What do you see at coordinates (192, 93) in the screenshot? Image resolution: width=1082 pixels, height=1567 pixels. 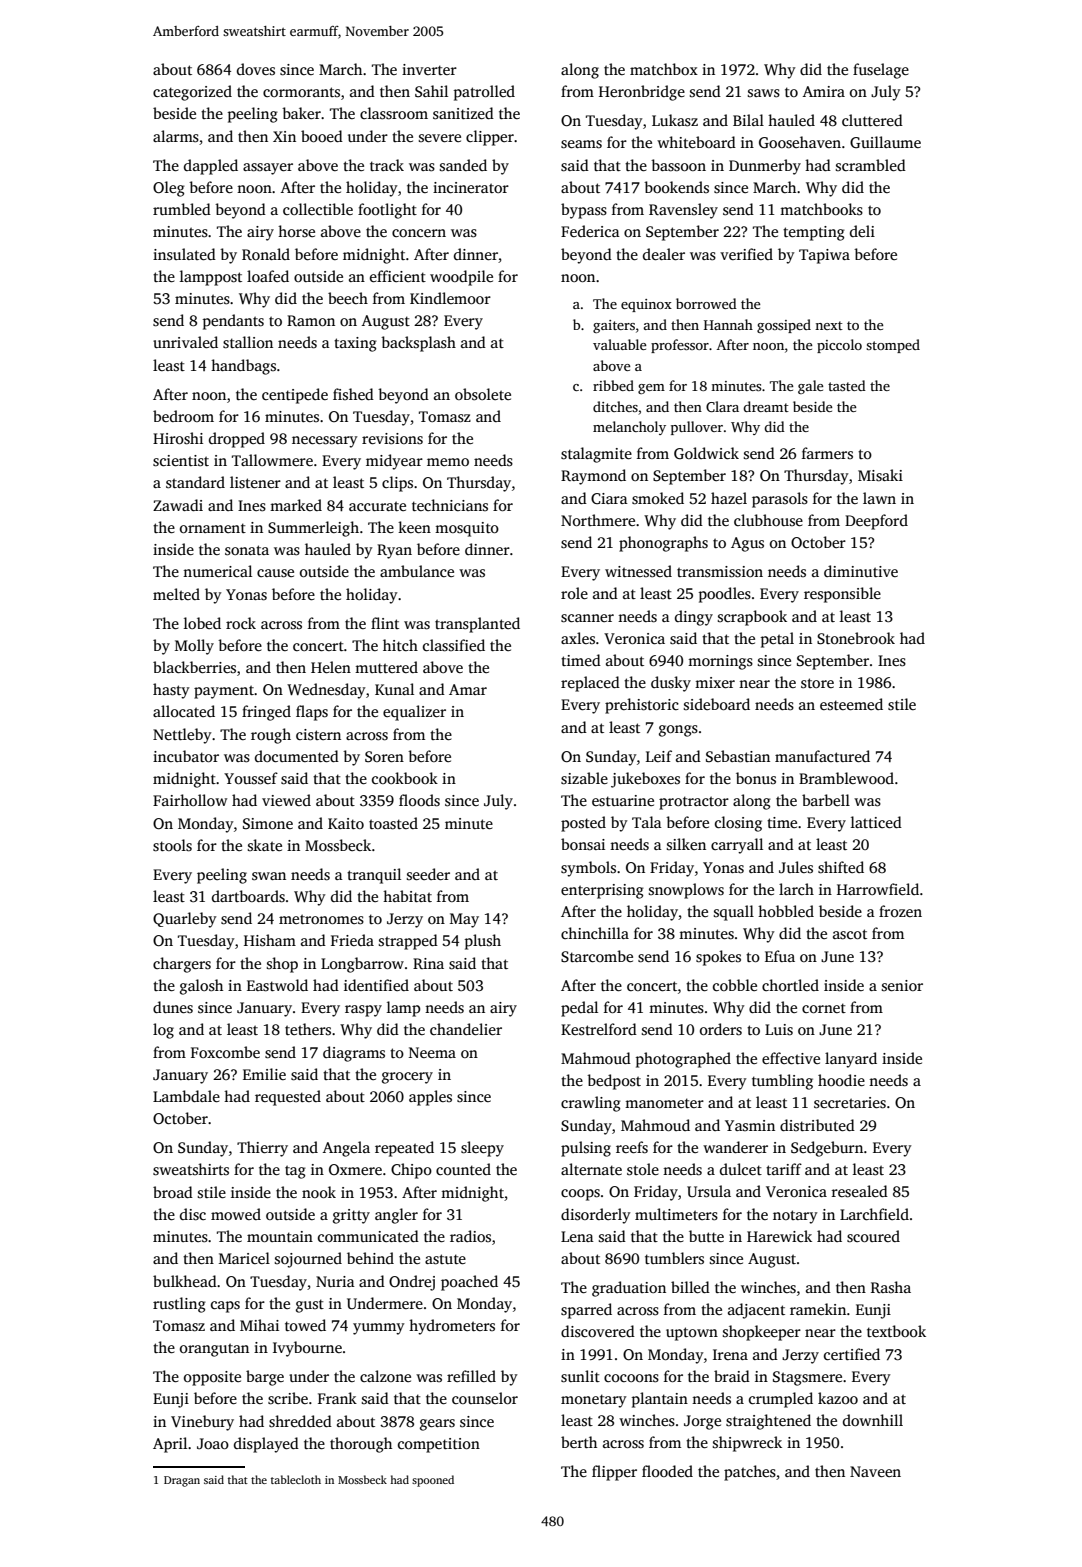 I see `categorized` at bounding box center [192, 93].
